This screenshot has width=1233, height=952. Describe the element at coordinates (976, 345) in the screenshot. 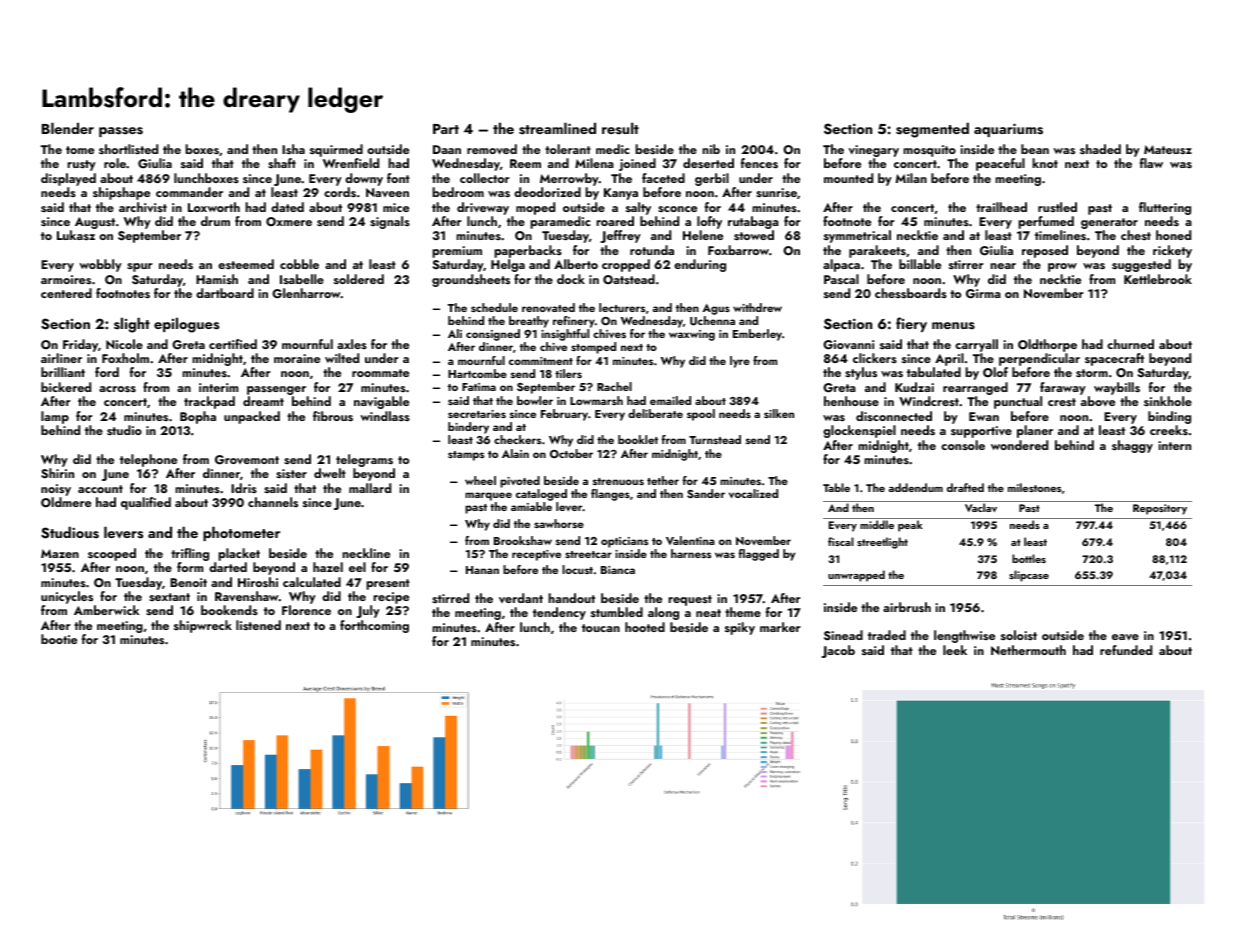

I see `carryall` at that location.
